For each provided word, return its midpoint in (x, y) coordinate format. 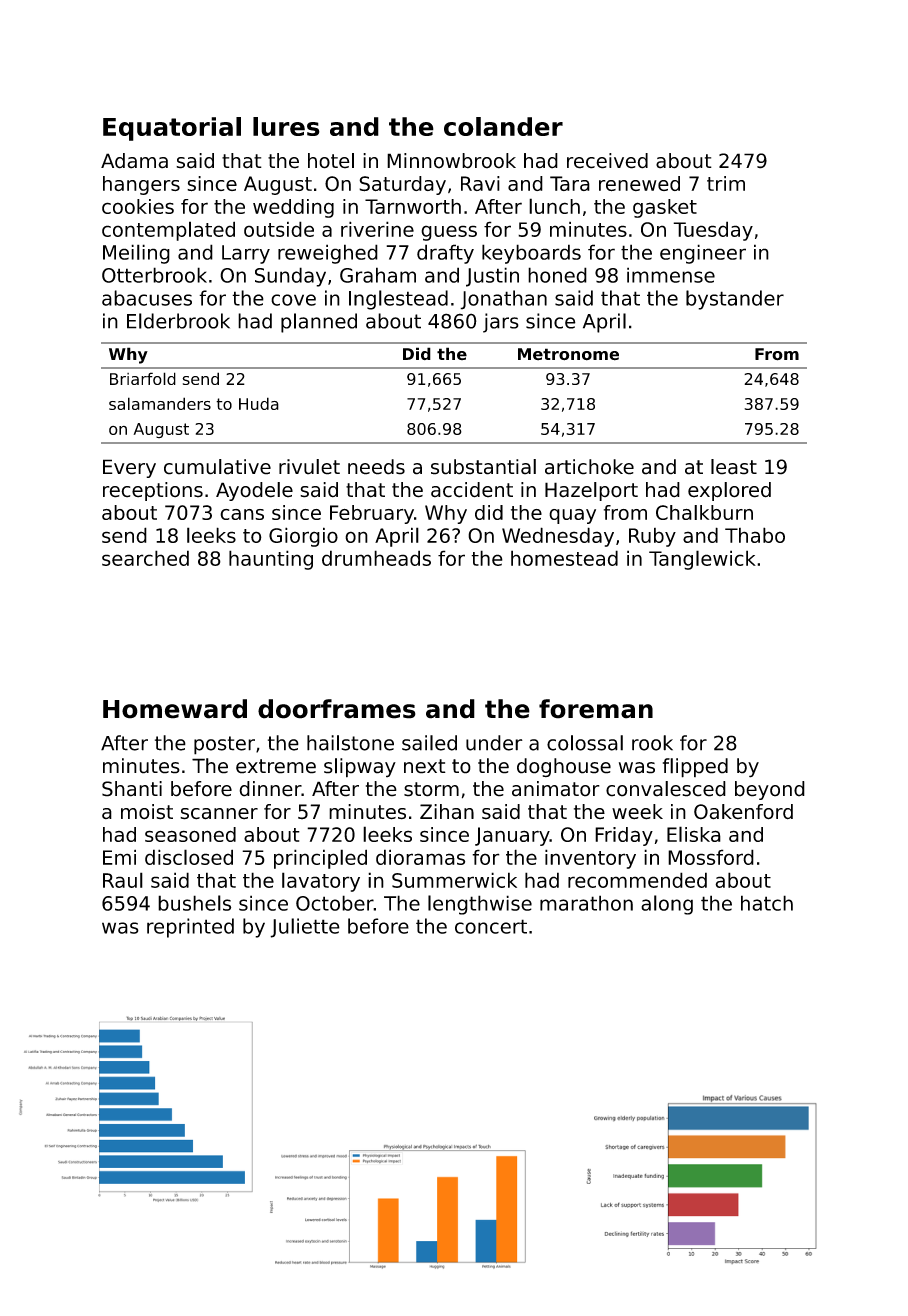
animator (556, 789)
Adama (134, 161)
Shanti (132, 789)
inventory (590, 859)
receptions (153, 491)
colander (503, 126)
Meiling (136, 254)
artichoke (589, 467)
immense (671, 275)
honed (557, 275)
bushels (194, 903)
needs (376, 467)
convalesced (666, 789)
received (607, 161)
